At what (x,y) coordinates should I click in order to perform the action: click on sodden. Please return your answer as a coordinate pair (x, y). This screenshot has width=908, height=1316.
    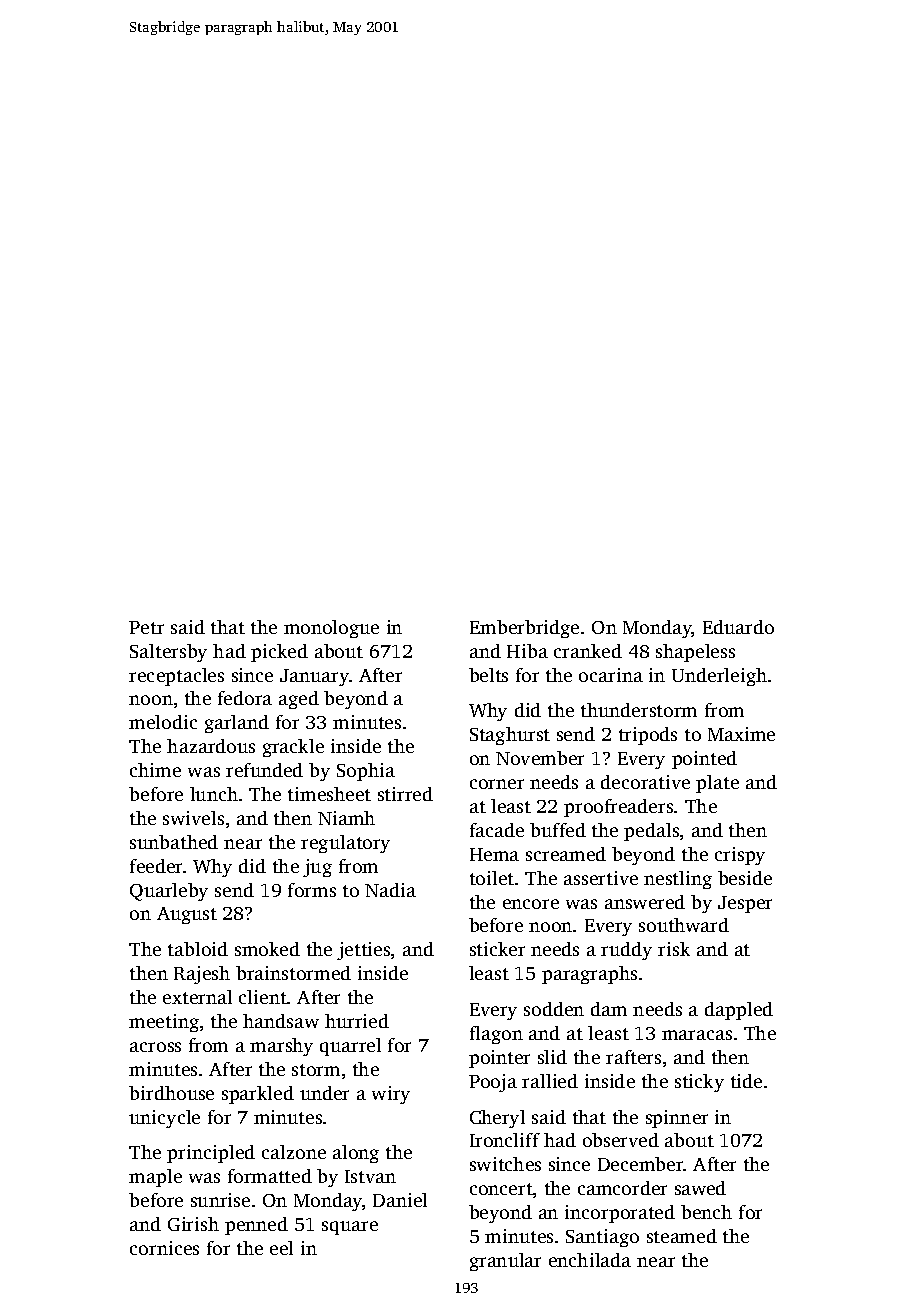
    Looking at the image, I should click on (554, 1009).
